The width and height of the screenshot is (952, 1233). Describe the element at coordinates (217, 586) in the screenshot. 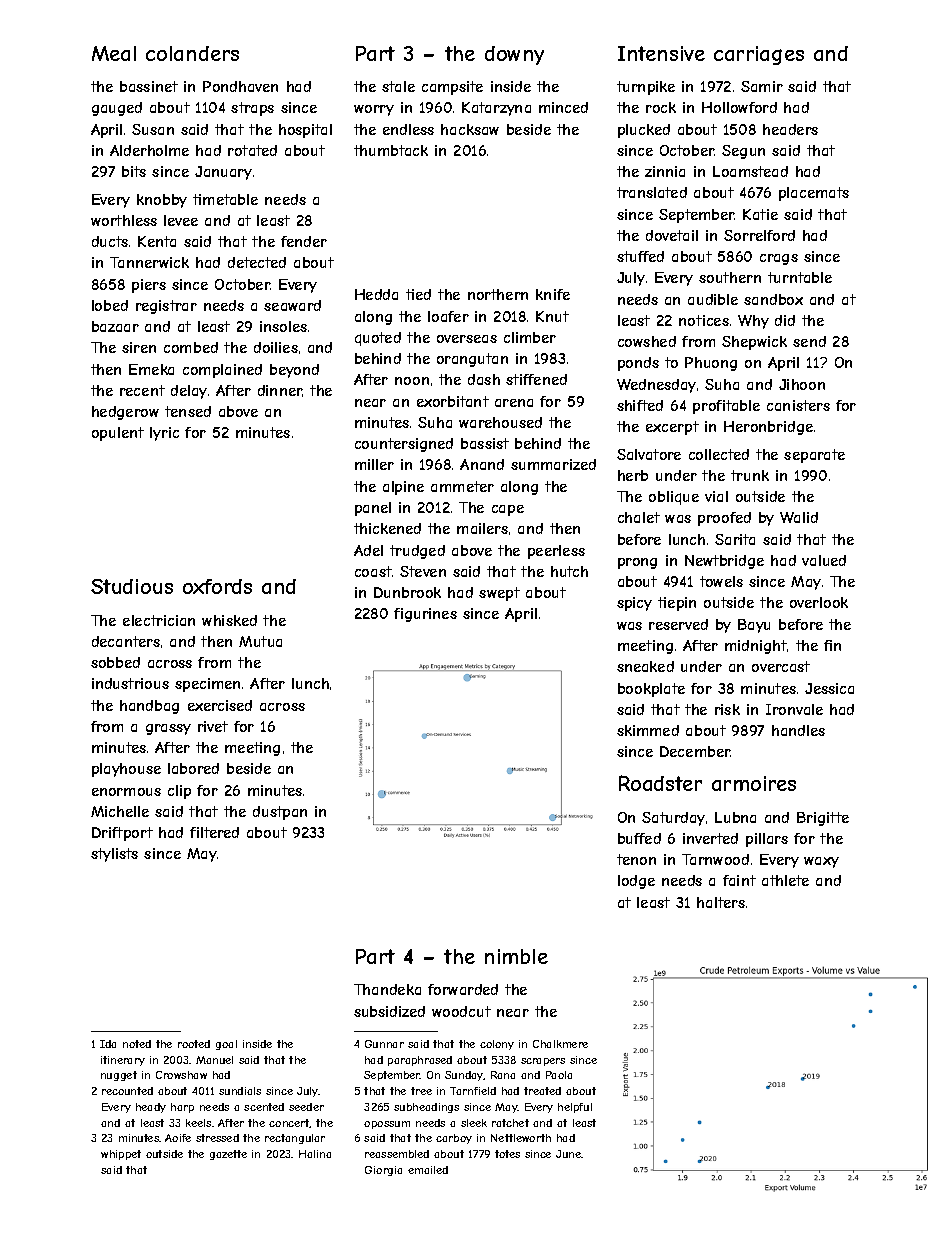

I see `oxfords` at that location.
